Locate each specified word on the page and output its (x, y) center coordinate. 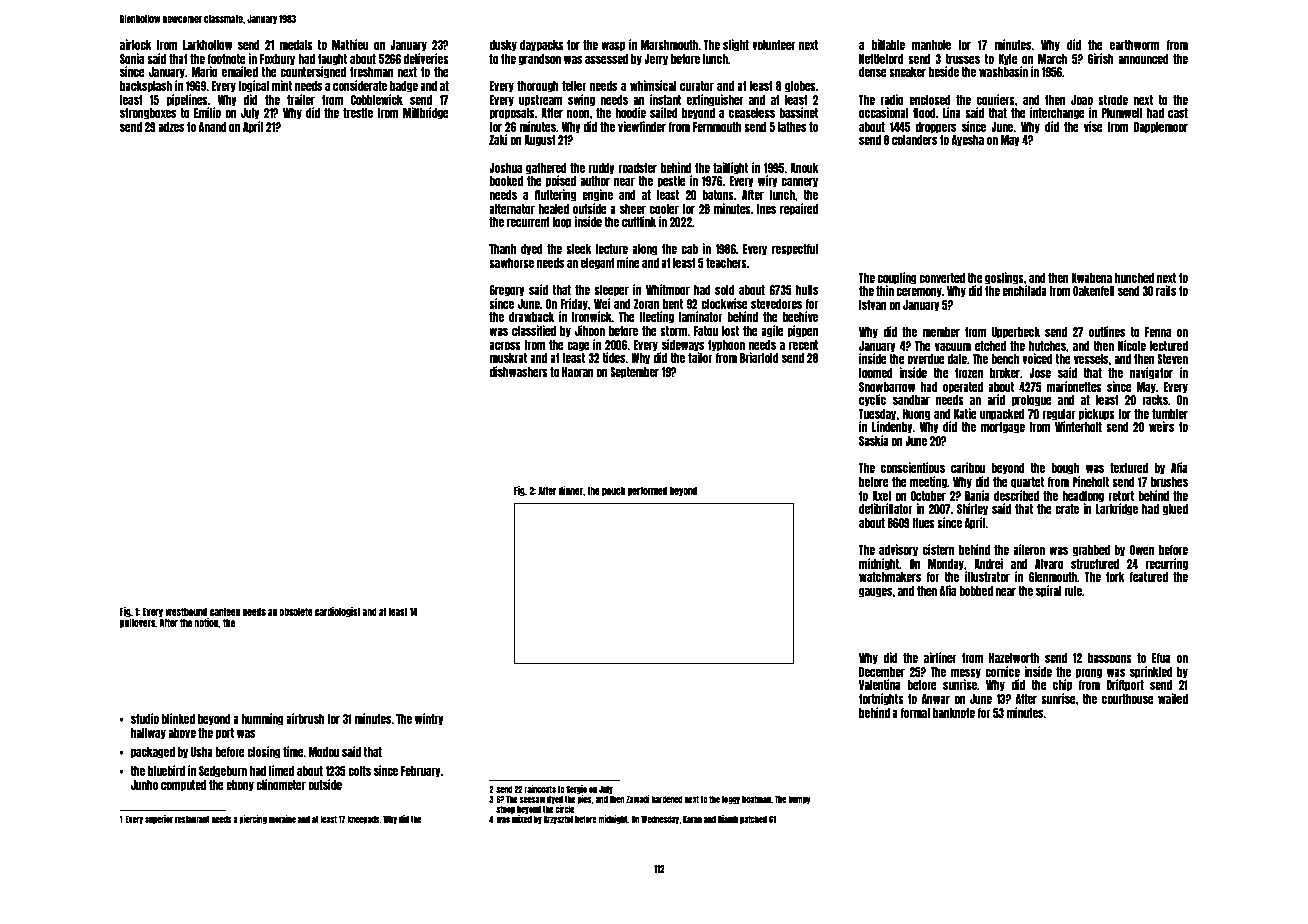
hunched (1134, 278)
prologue (1031, 401)
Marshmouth (669, 45)
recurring (1167, 564)
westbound (186, 611)
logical (254, 86)
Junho (144, 785)
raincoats (540, 789)
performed (647, 491)
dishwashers (518, 371)
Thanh (502, 249)
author (595, 181)
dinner (571, 490)
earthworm (1135, 45)
